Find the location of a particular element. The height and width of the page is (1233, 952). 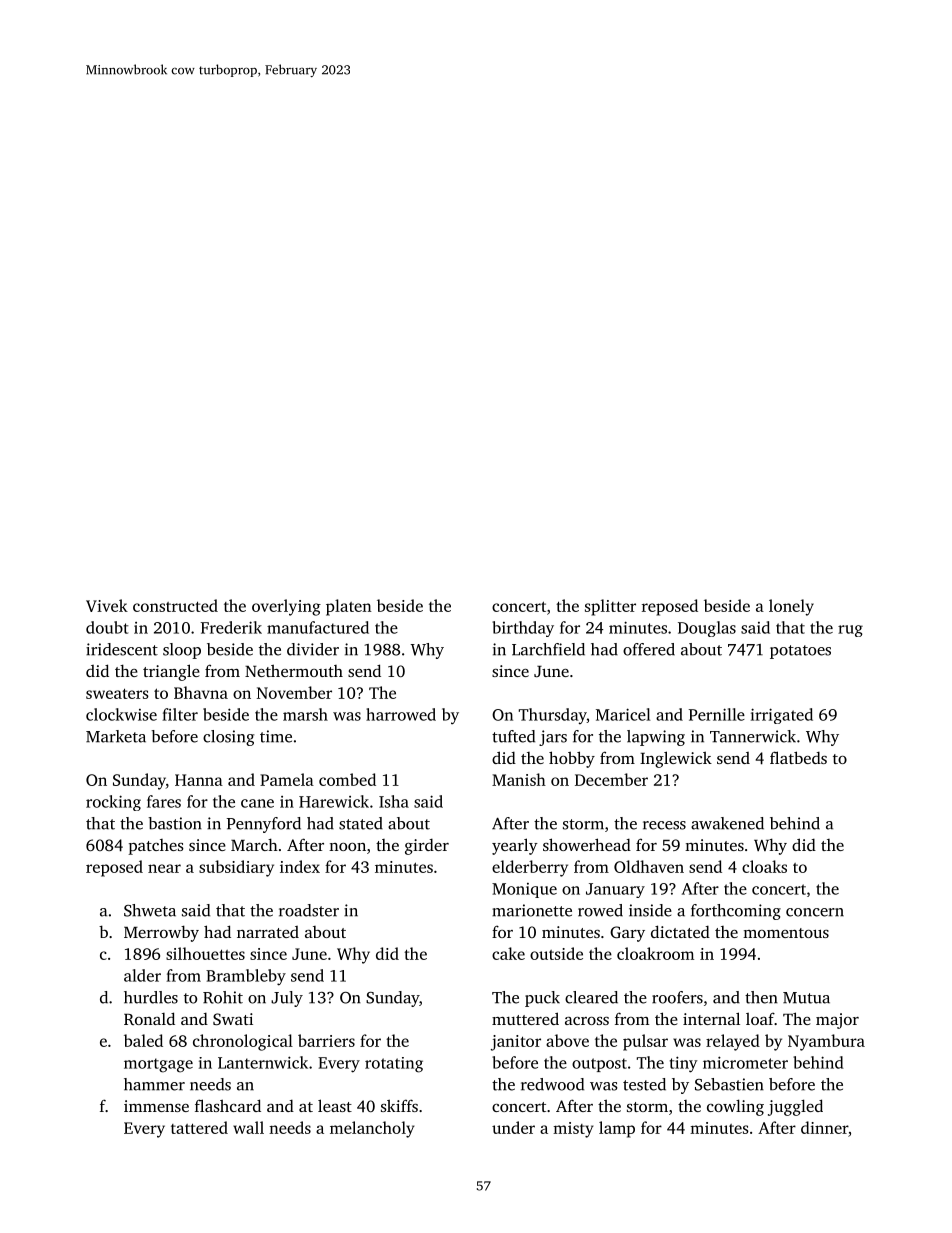

Inglewick is located at coordinates (676, 759).
